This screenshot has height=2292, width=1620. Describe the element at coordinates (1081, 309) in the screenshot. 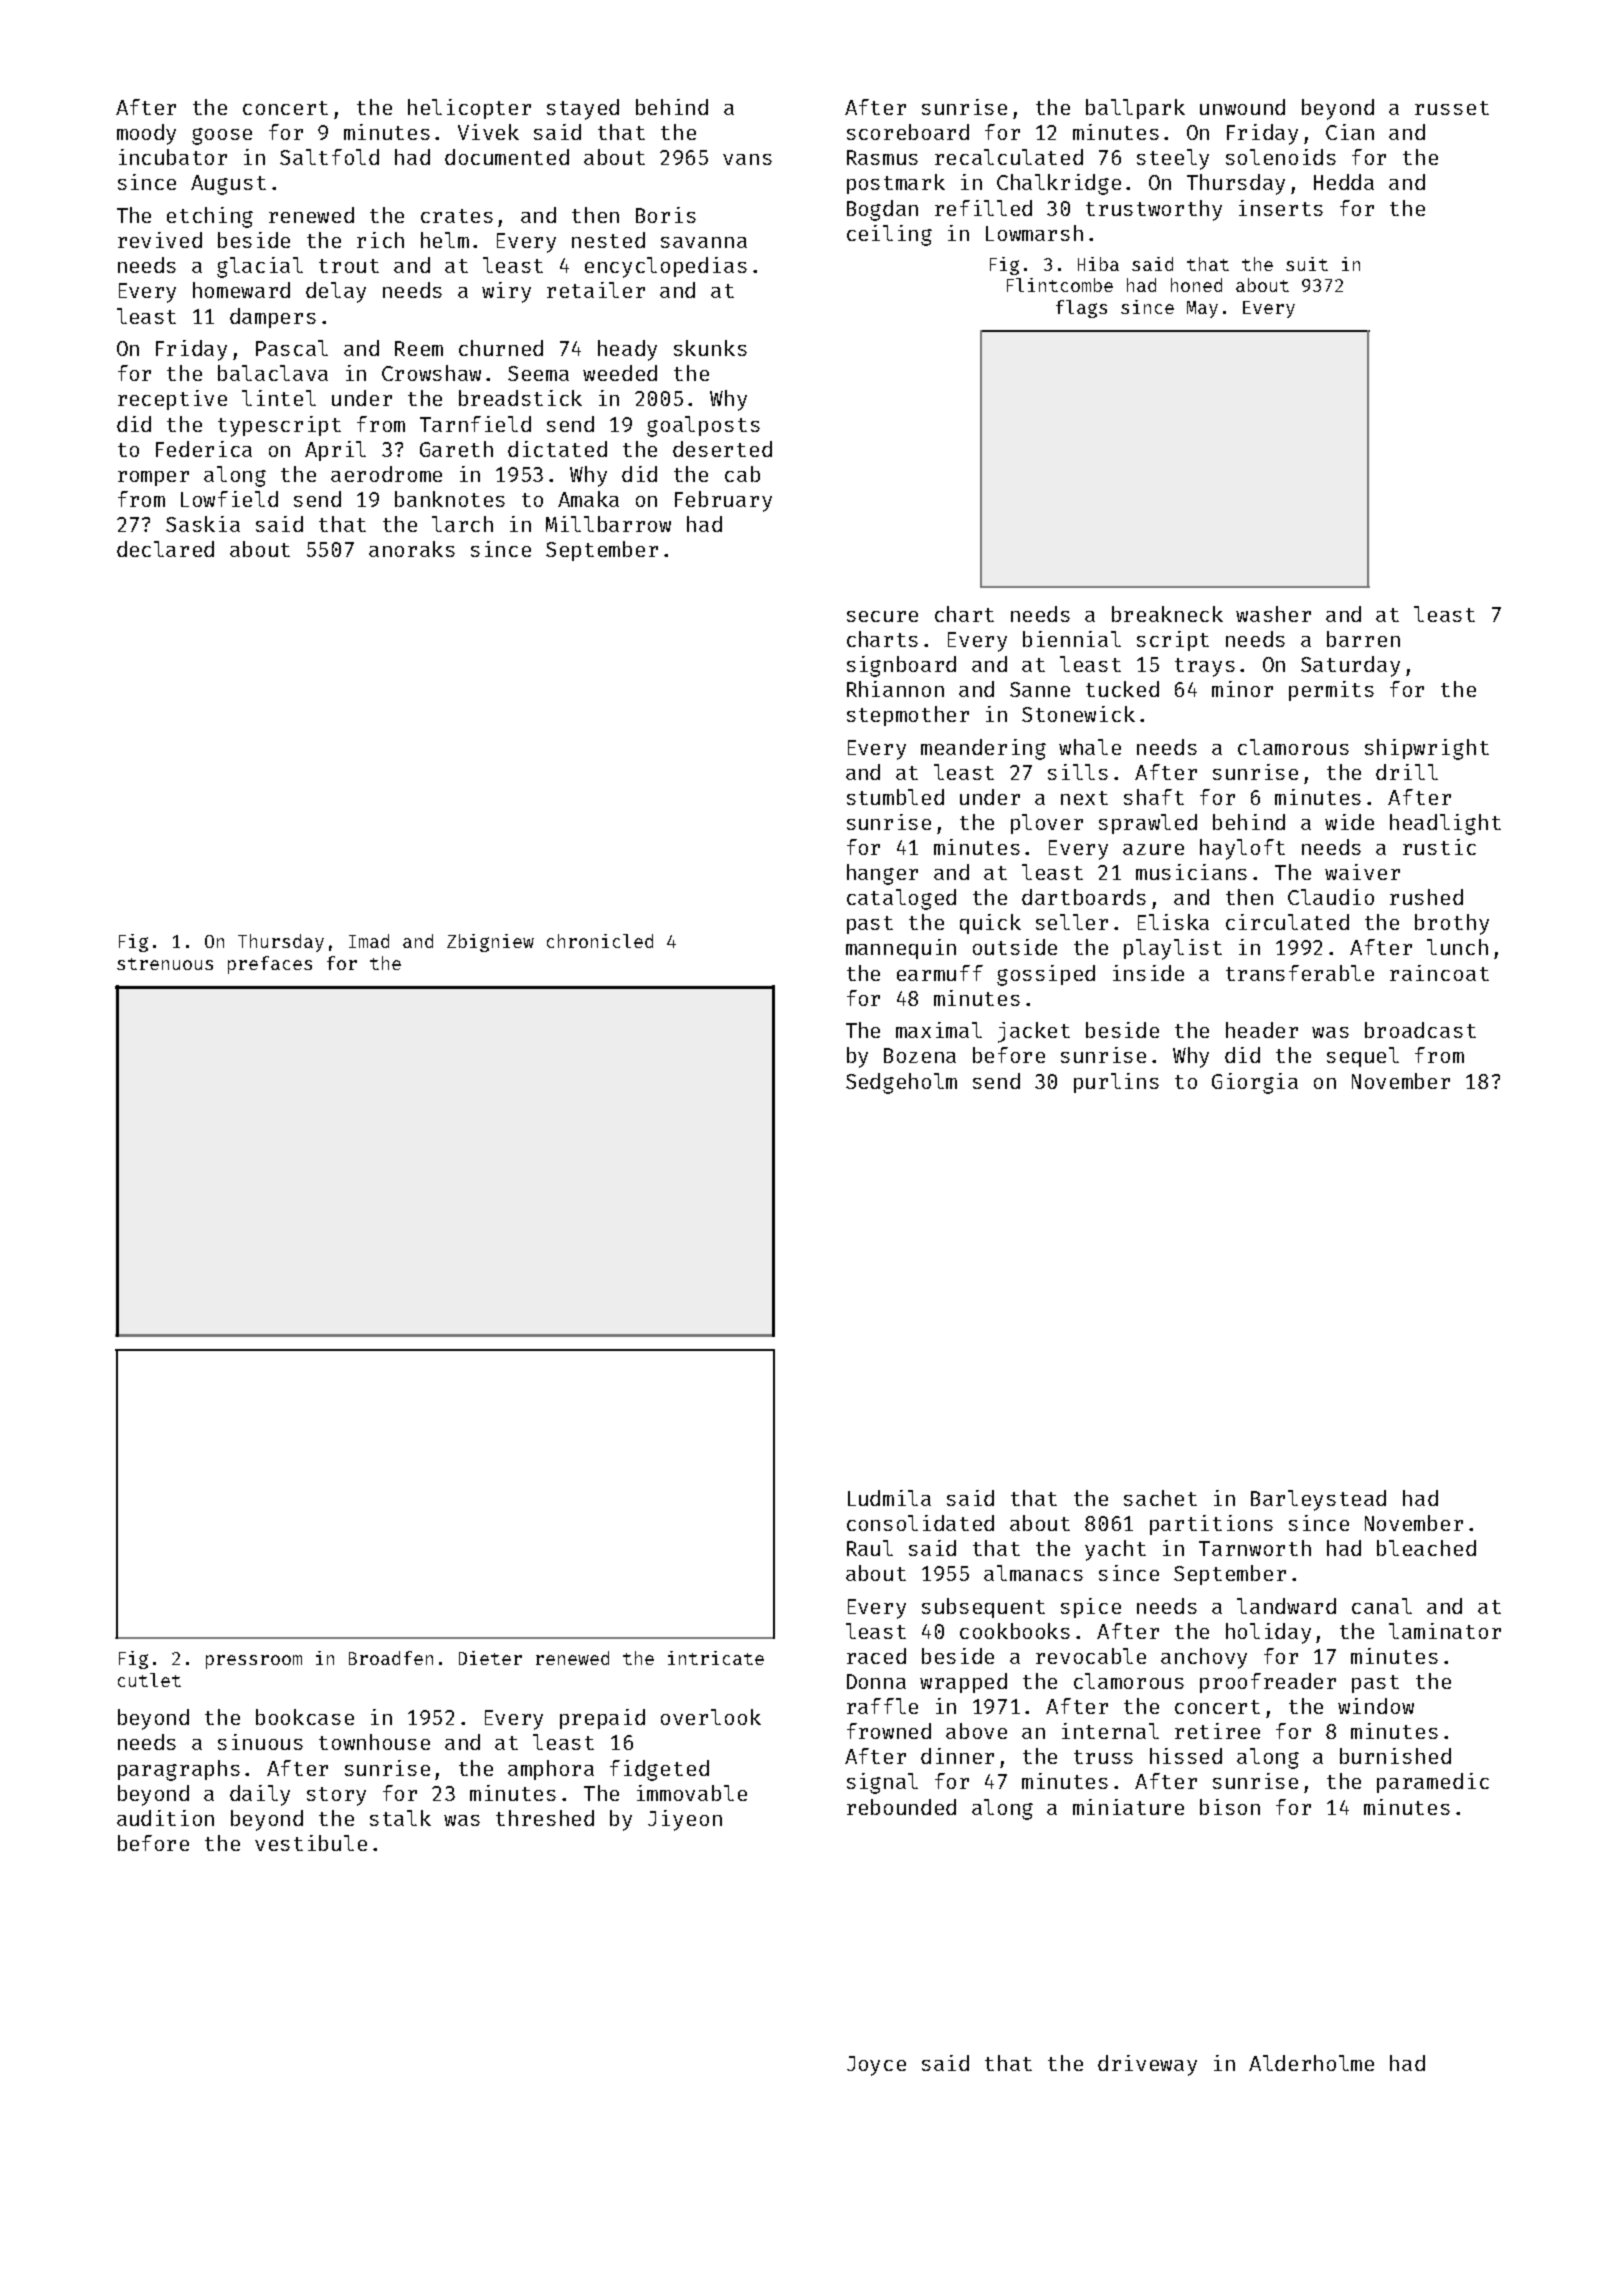

I see `flags` at that location.
